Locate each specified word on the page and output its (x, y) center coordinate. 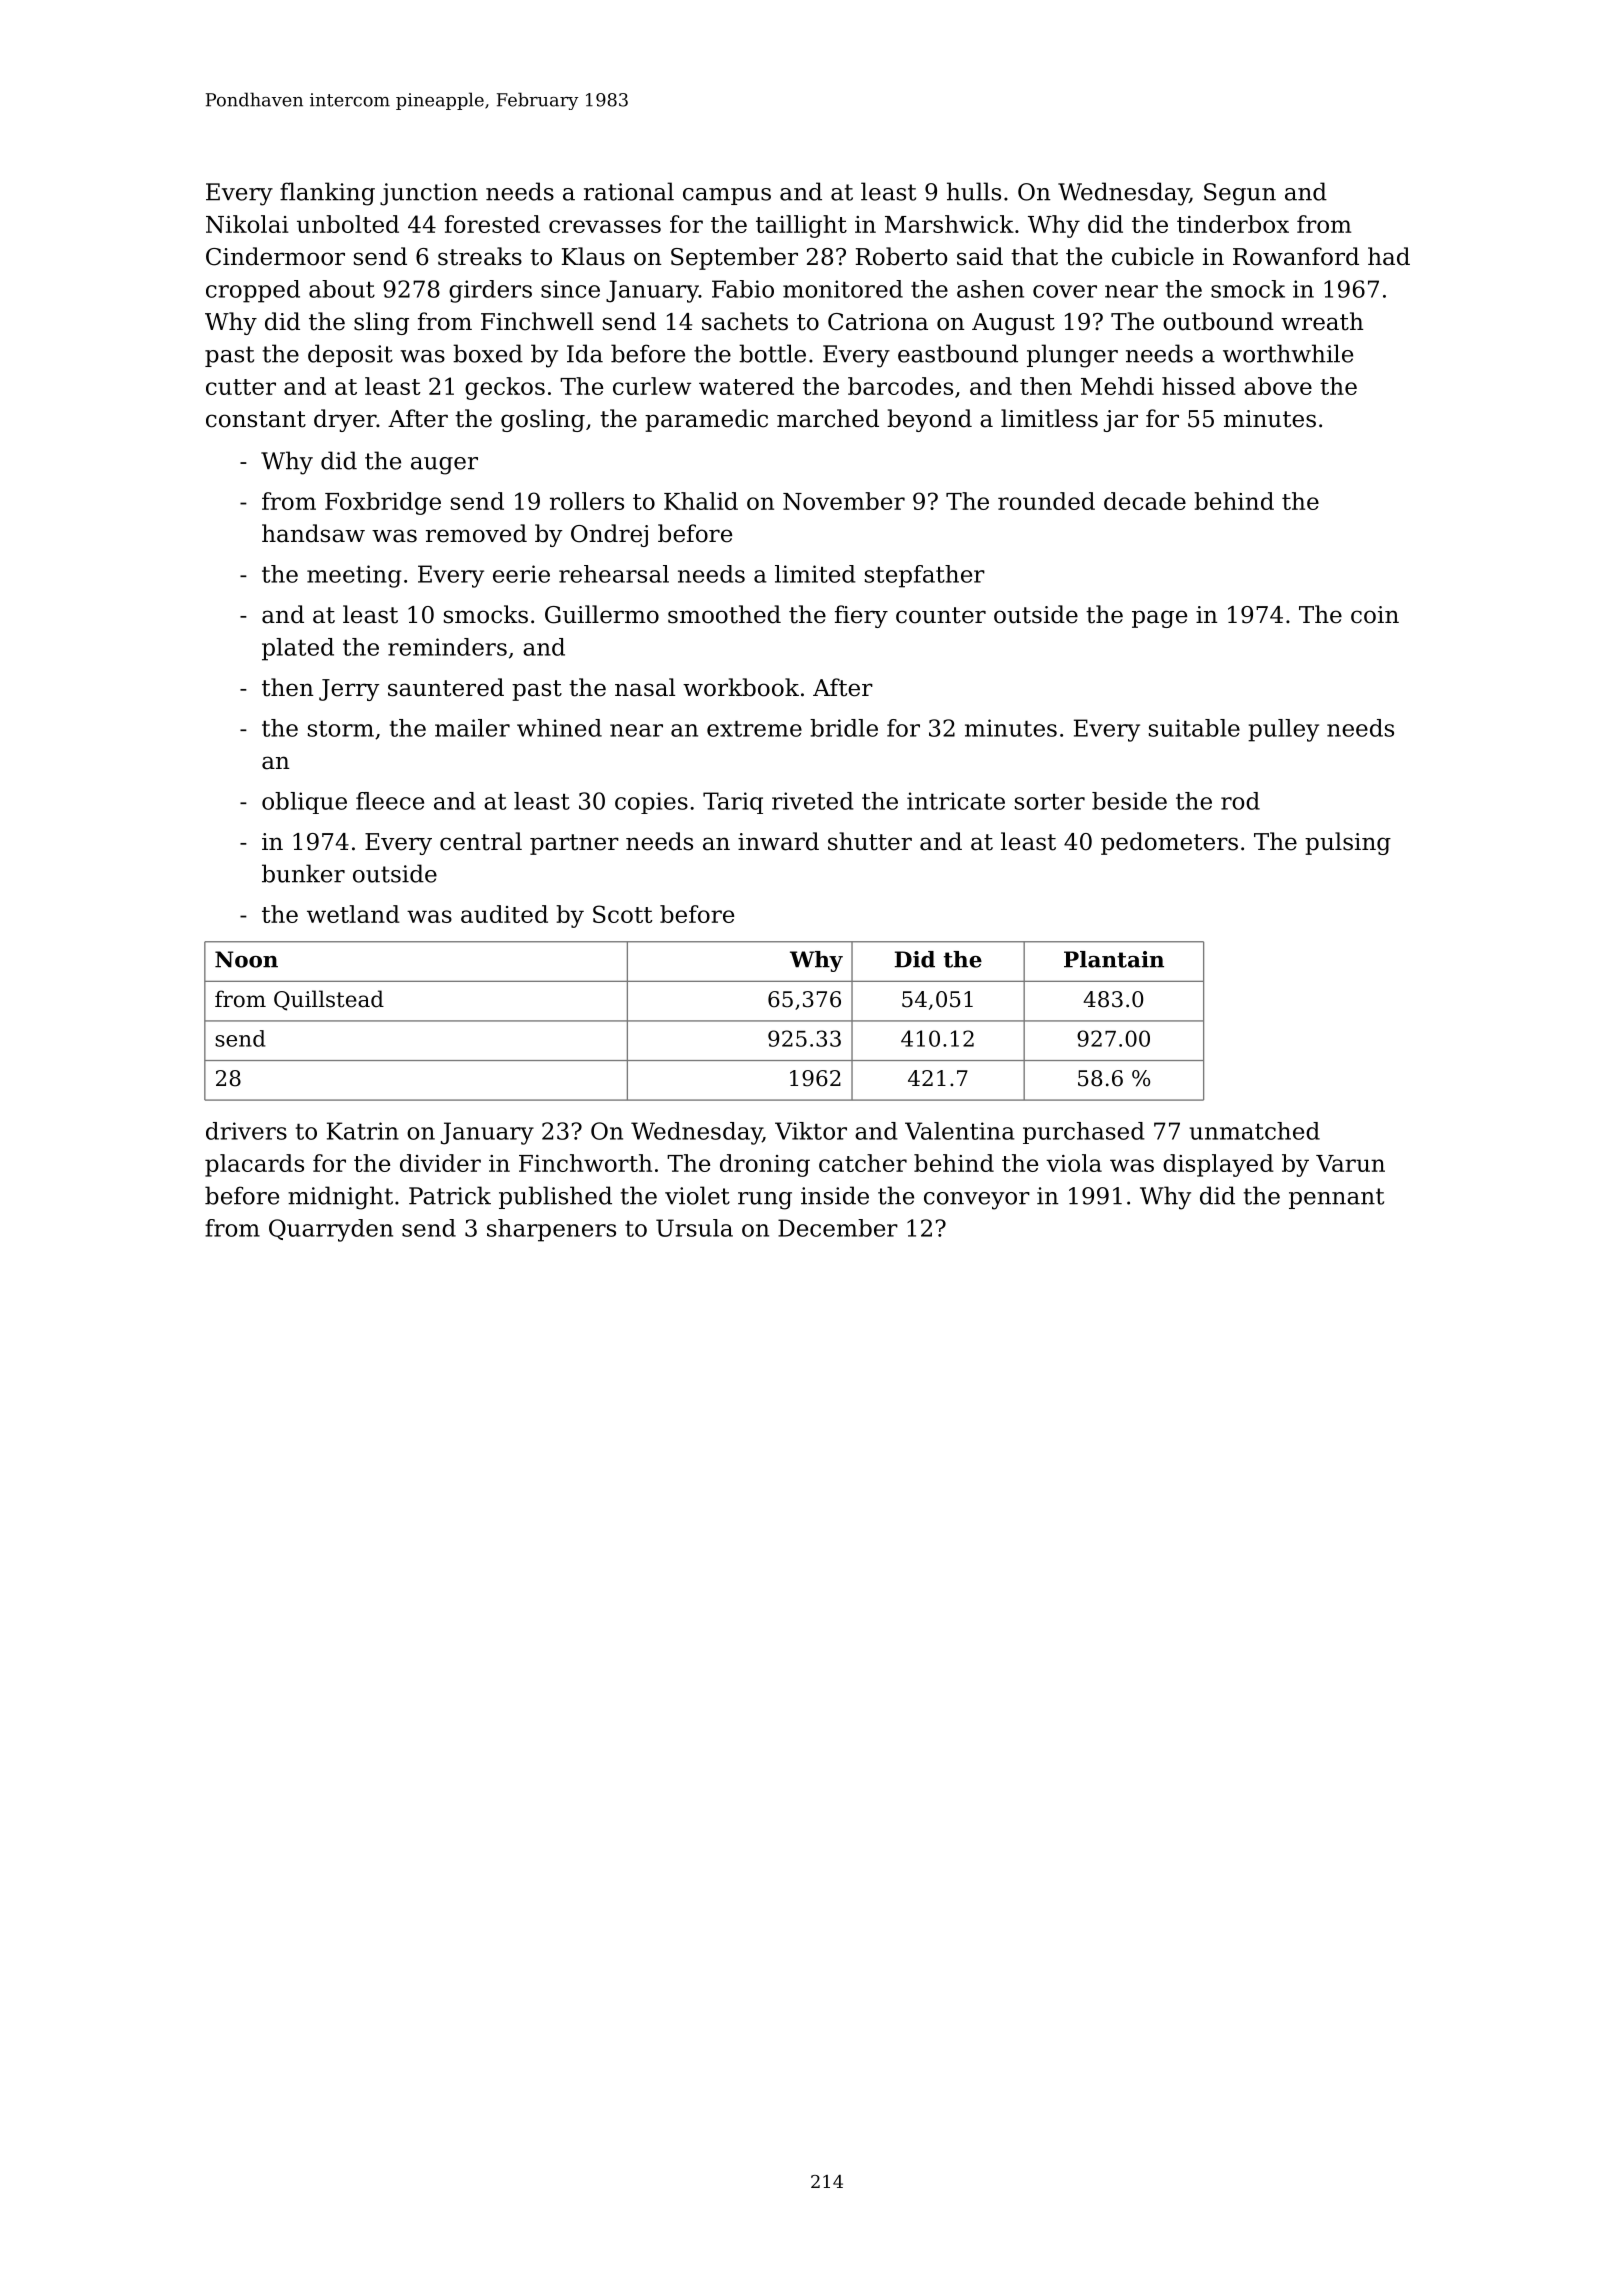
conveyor (977, 1201)
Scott (622, 914)
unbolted (348, 224)
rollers (587, 501)
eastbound (958, 353)
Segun (1240, 194)
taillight (801, 226)
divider (440, 1163)
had (1389, 256)
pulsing (1348, 843)
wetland (353, 914)
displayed (1218, 1165)
